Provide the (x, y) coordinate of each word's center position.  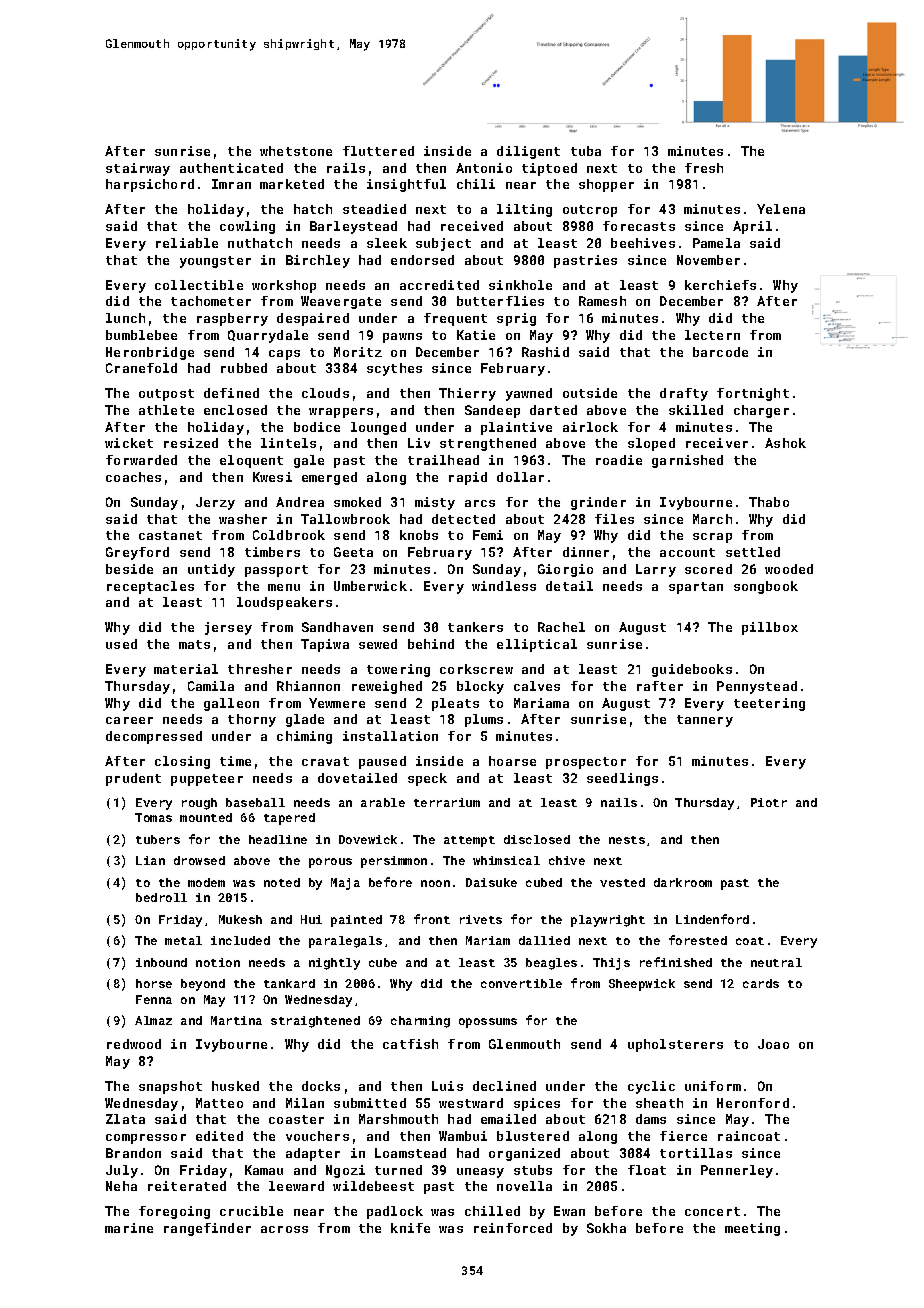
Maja (345, 884)
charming (420, 1022)
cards (761, 983)
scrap (712, 538)
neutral (776, 962)
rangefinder (207, 1229)
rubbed (244, 368)
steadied (374, 209)
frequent (455, 319)
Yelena (781, 209)
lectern (712, 335)
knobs (419, 535)
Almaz (153, 1020)
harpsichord (150, 185)
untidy (211, 570)
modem (206, 882)
